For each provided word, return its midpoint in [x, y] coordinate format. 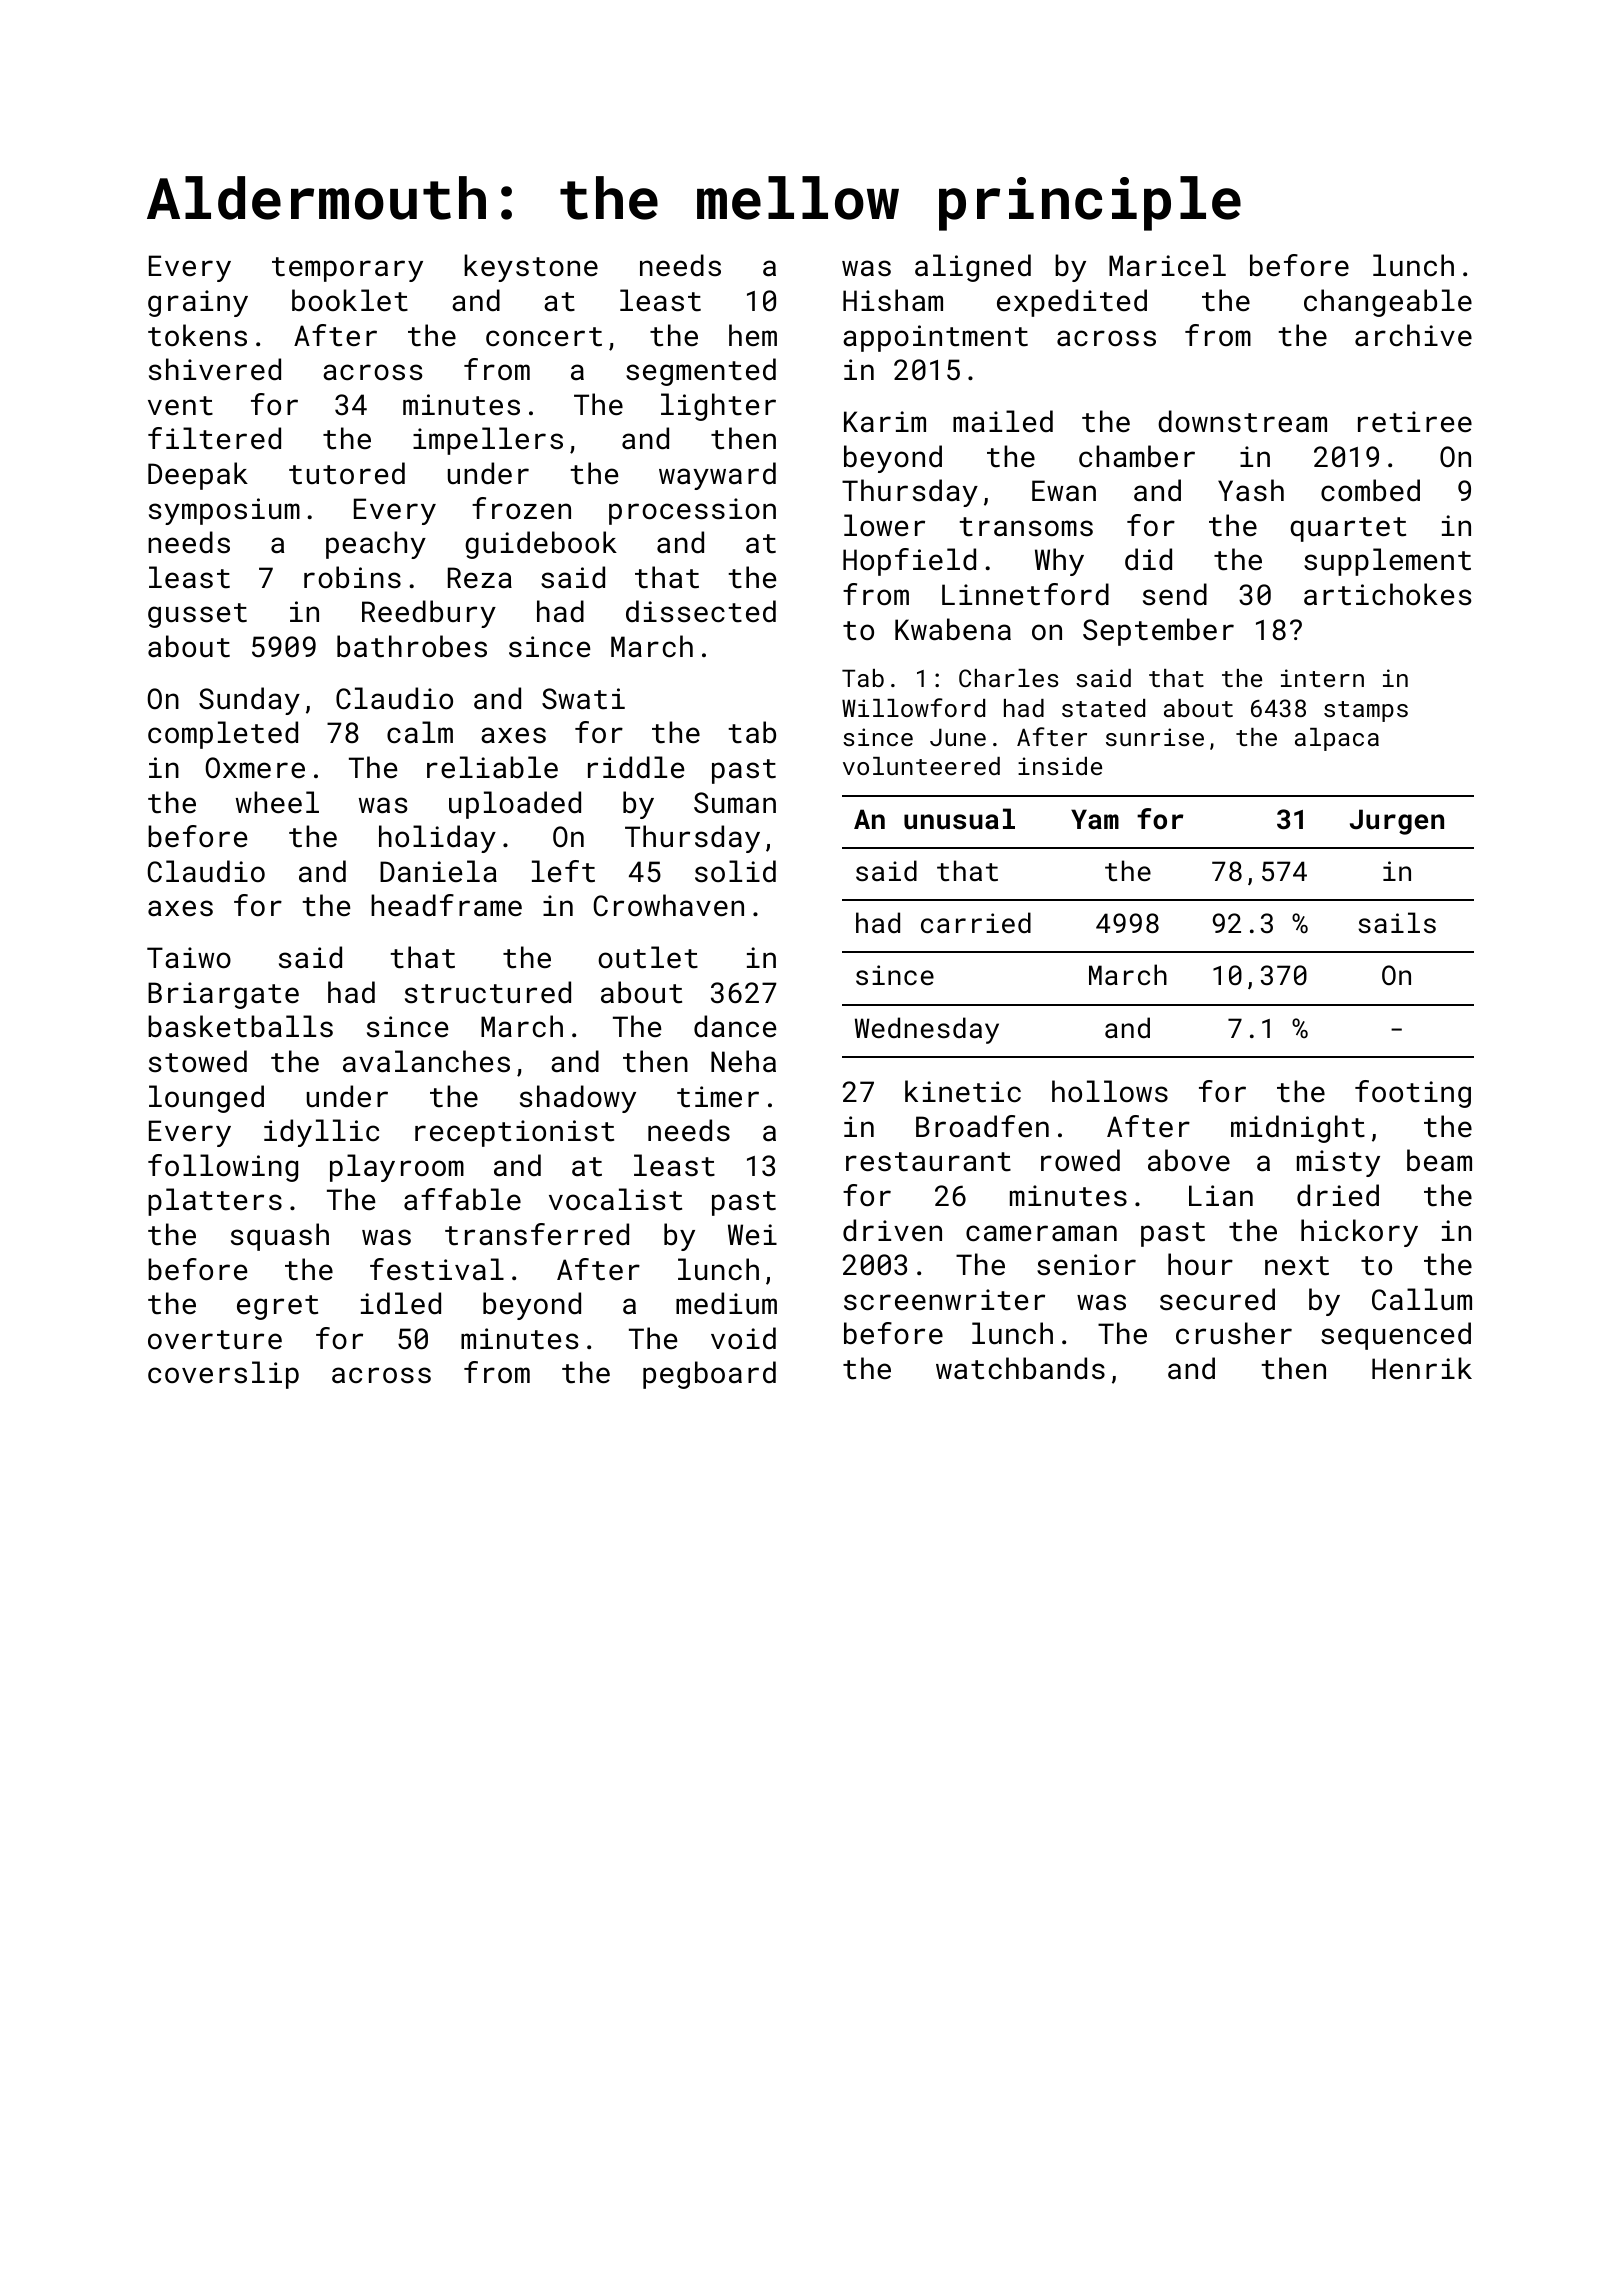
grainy [198, 303]
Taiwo [189, 958]
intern [1322, 678]
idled [401, 1303]
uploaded [515, 805]
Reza [480, 578]
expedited [1072, 303]
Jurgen [1397, 822]
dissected [701, 611]
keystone [531, 268]
